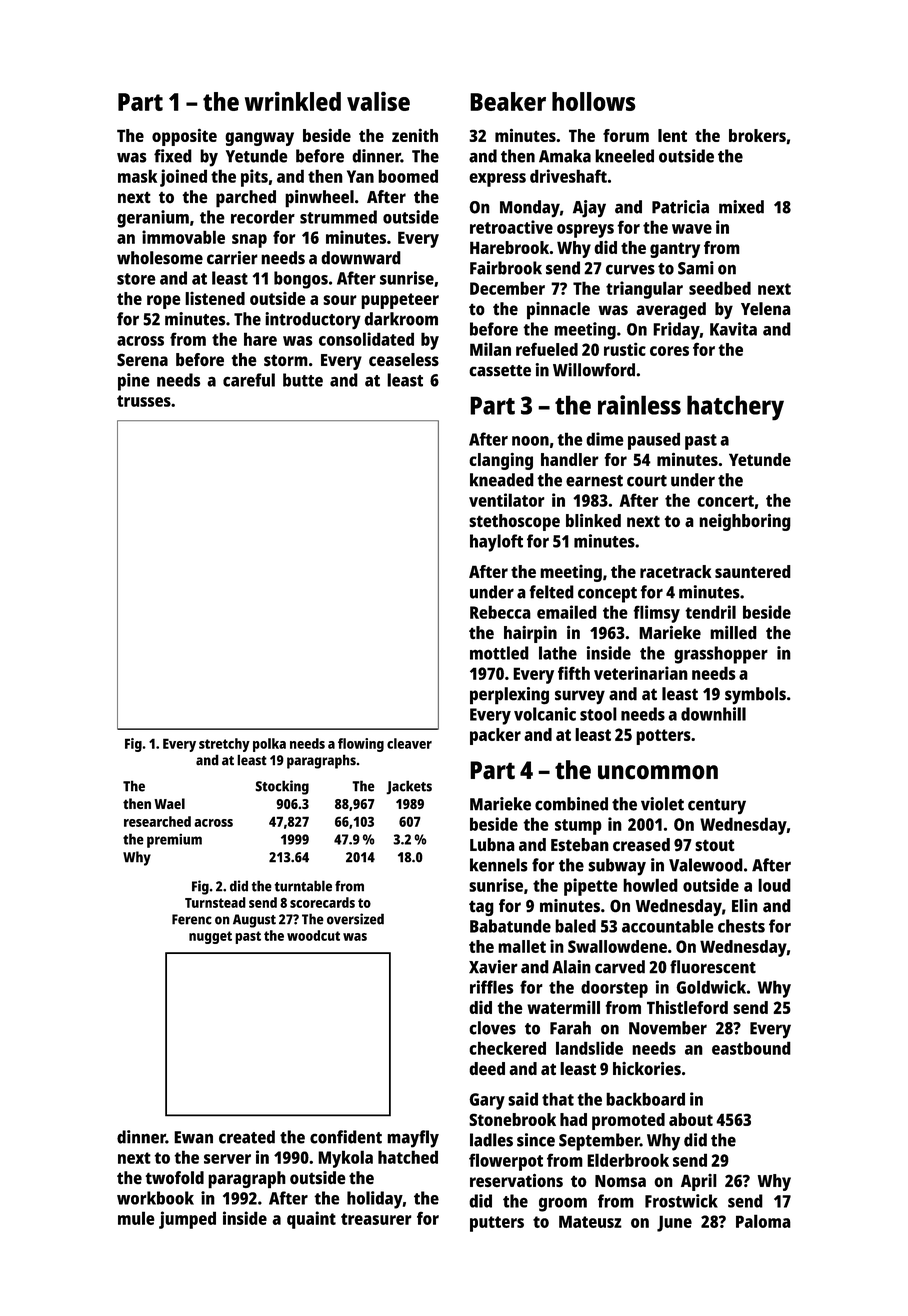 The height and width of the screenshot is (1316, 908). I want to click on quaint, so click(311, 1220).
